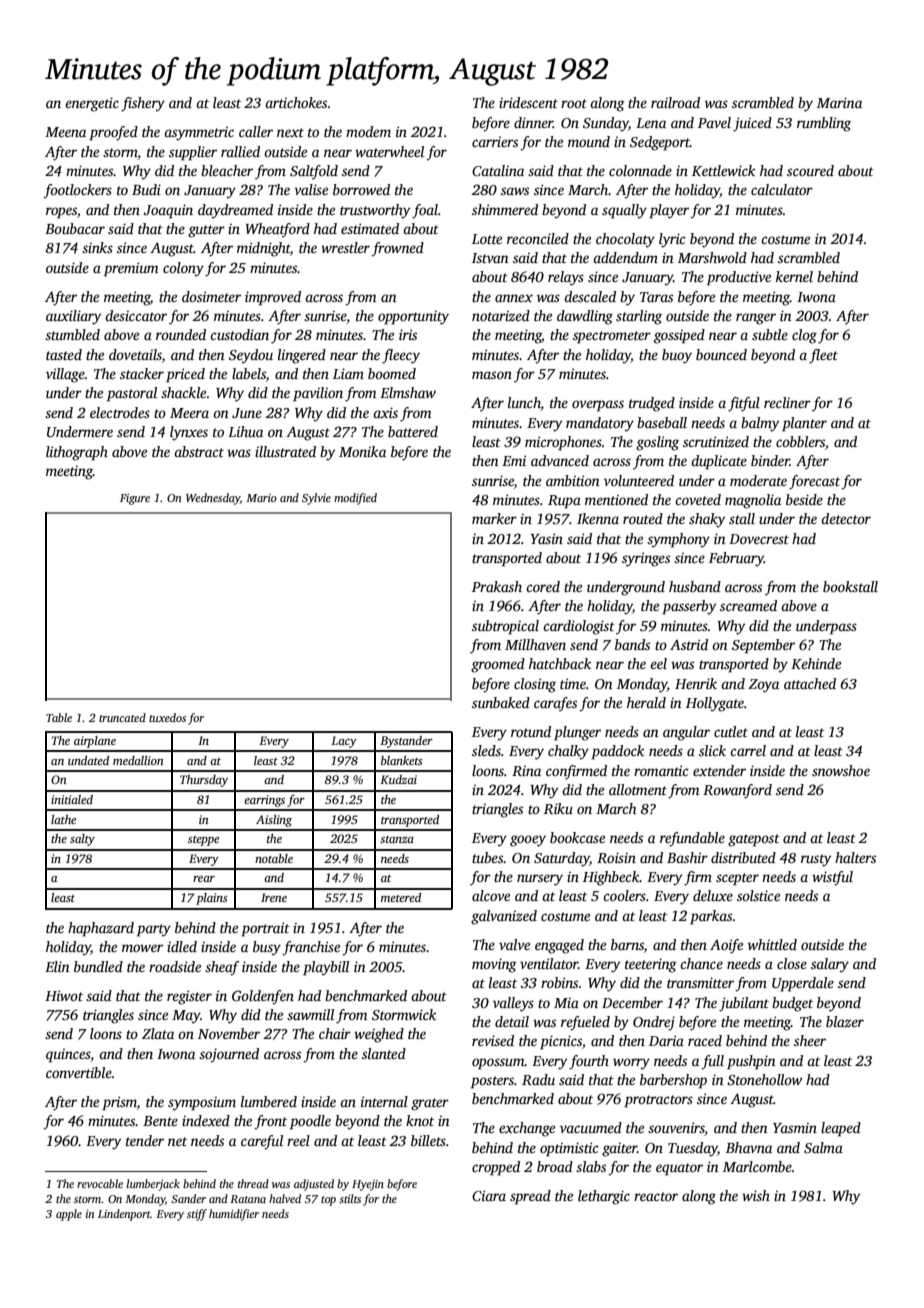 This screenshot has height=1308, width=924. Describe the element at coordinates (92, 104) in the screenshot. I see `energetic` at that location.
